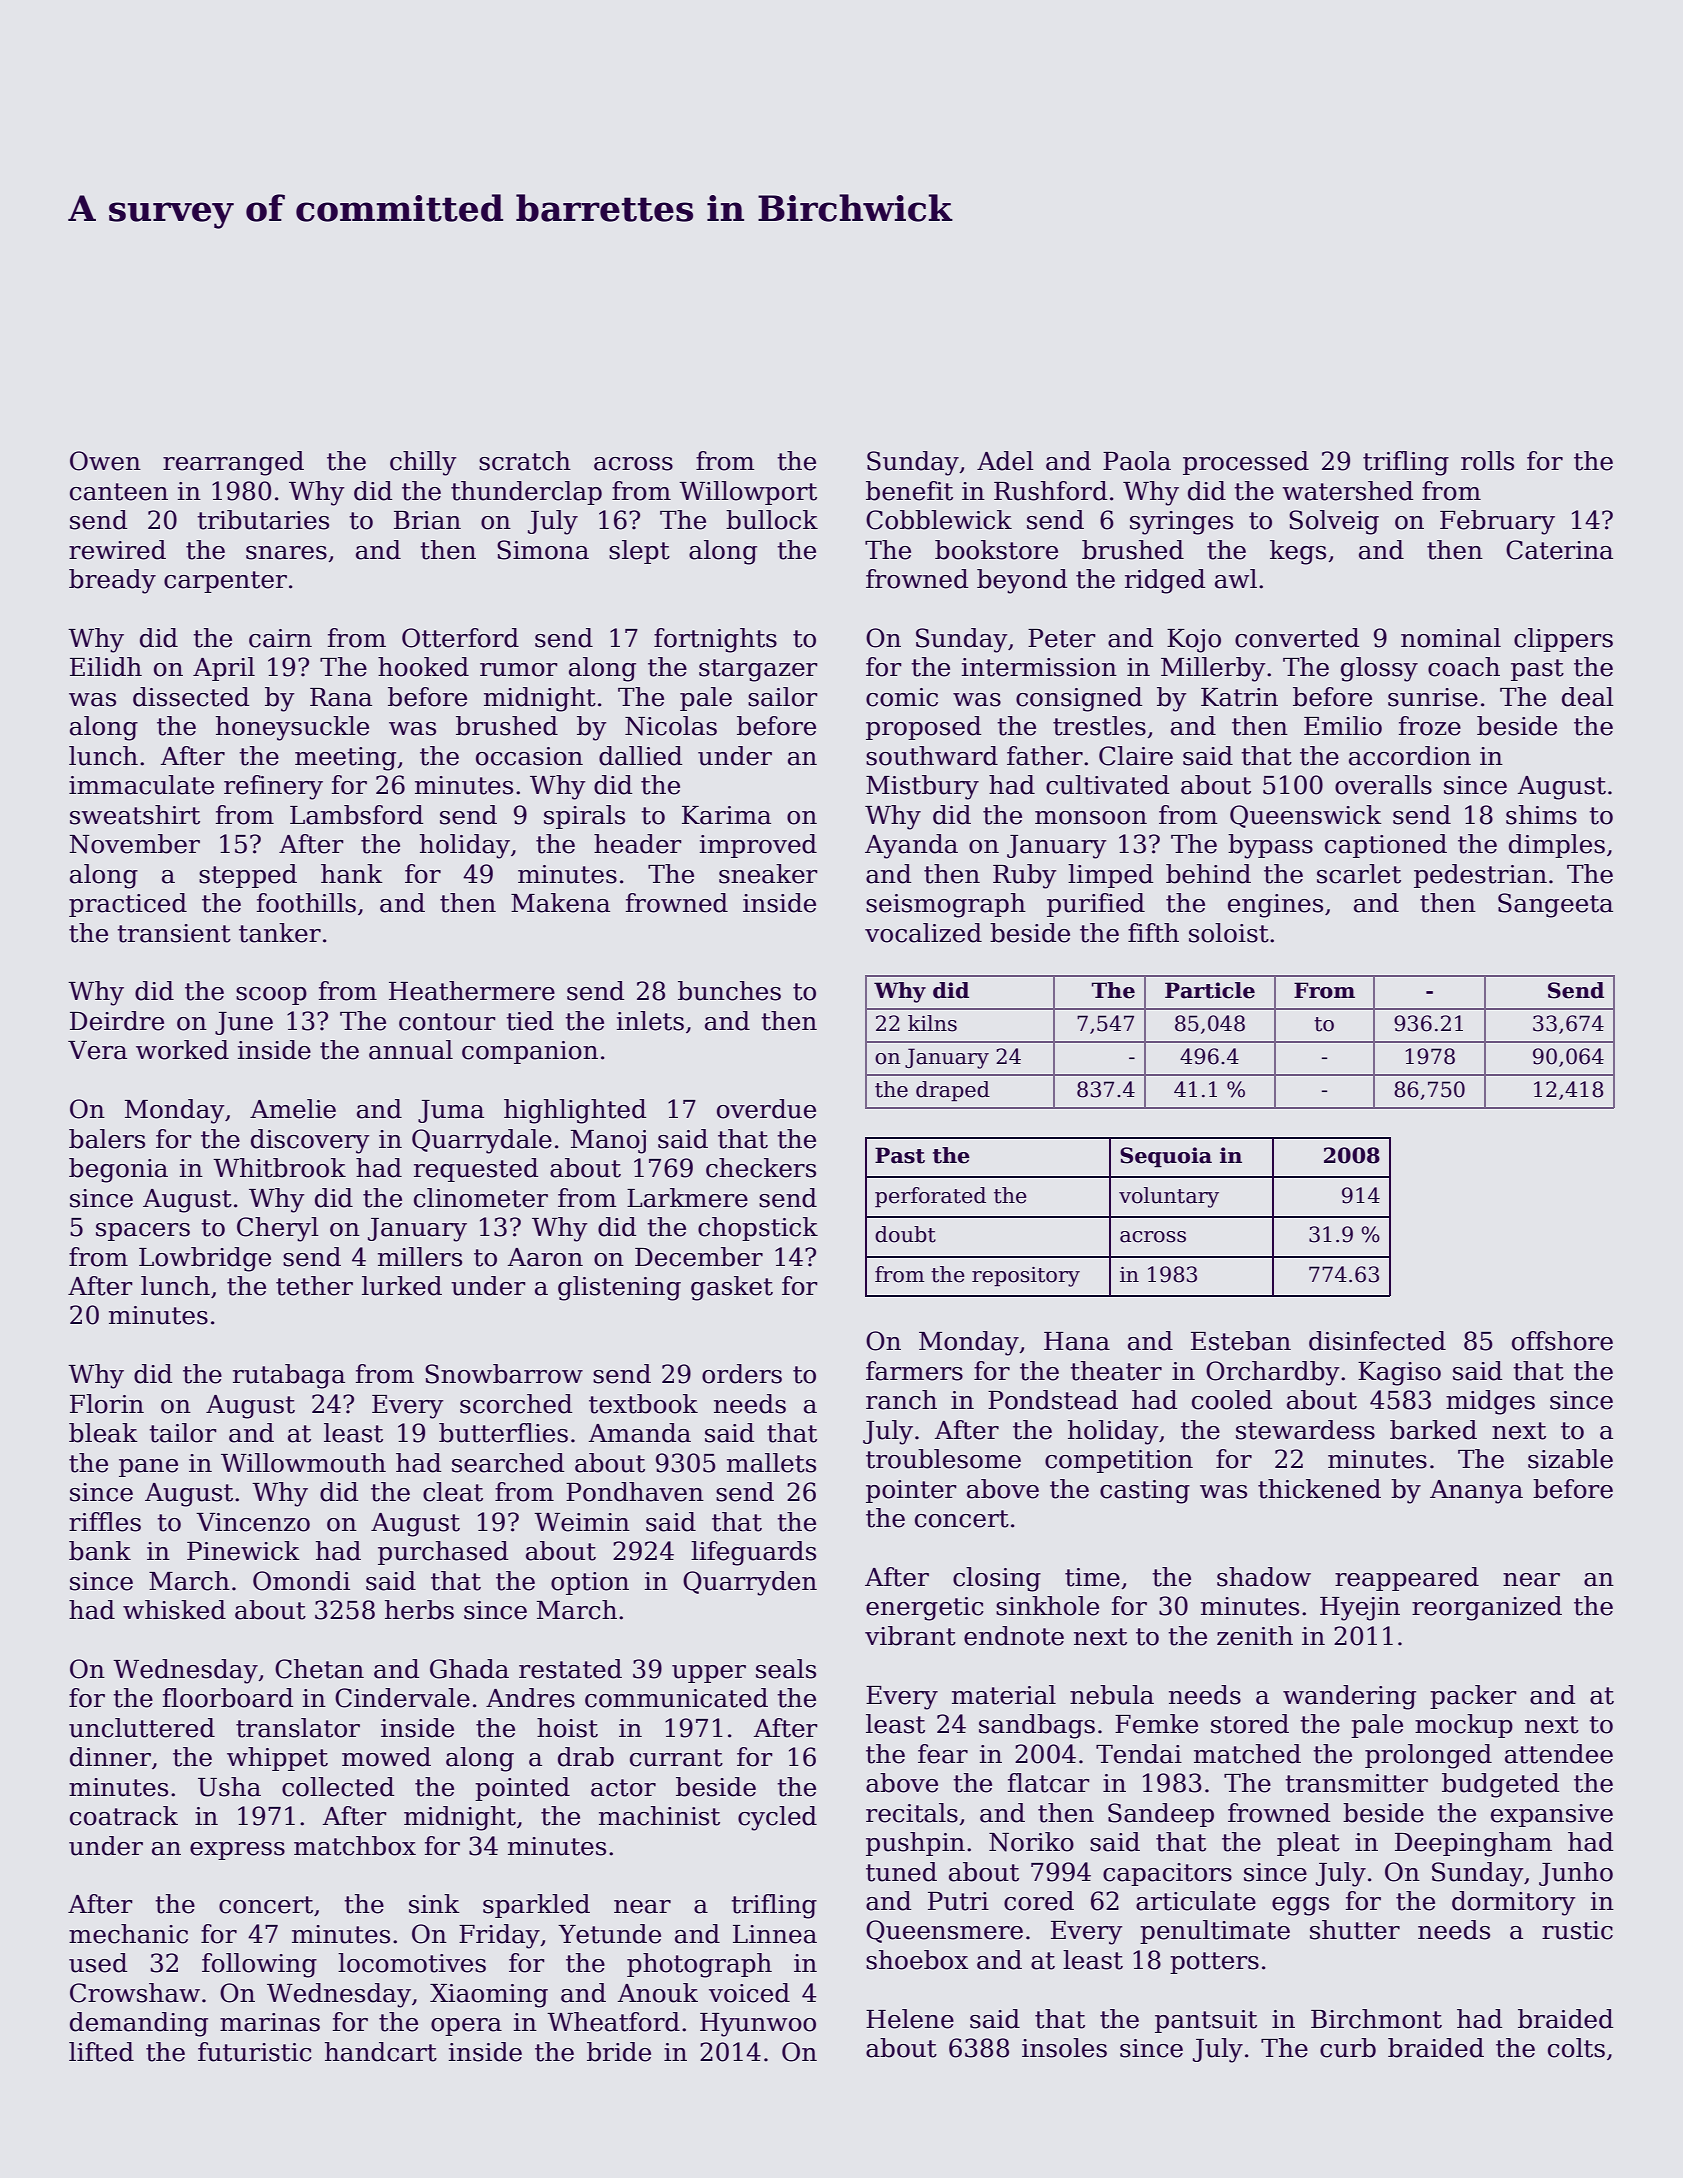  I want to click on occasion, so click(529, 756).
